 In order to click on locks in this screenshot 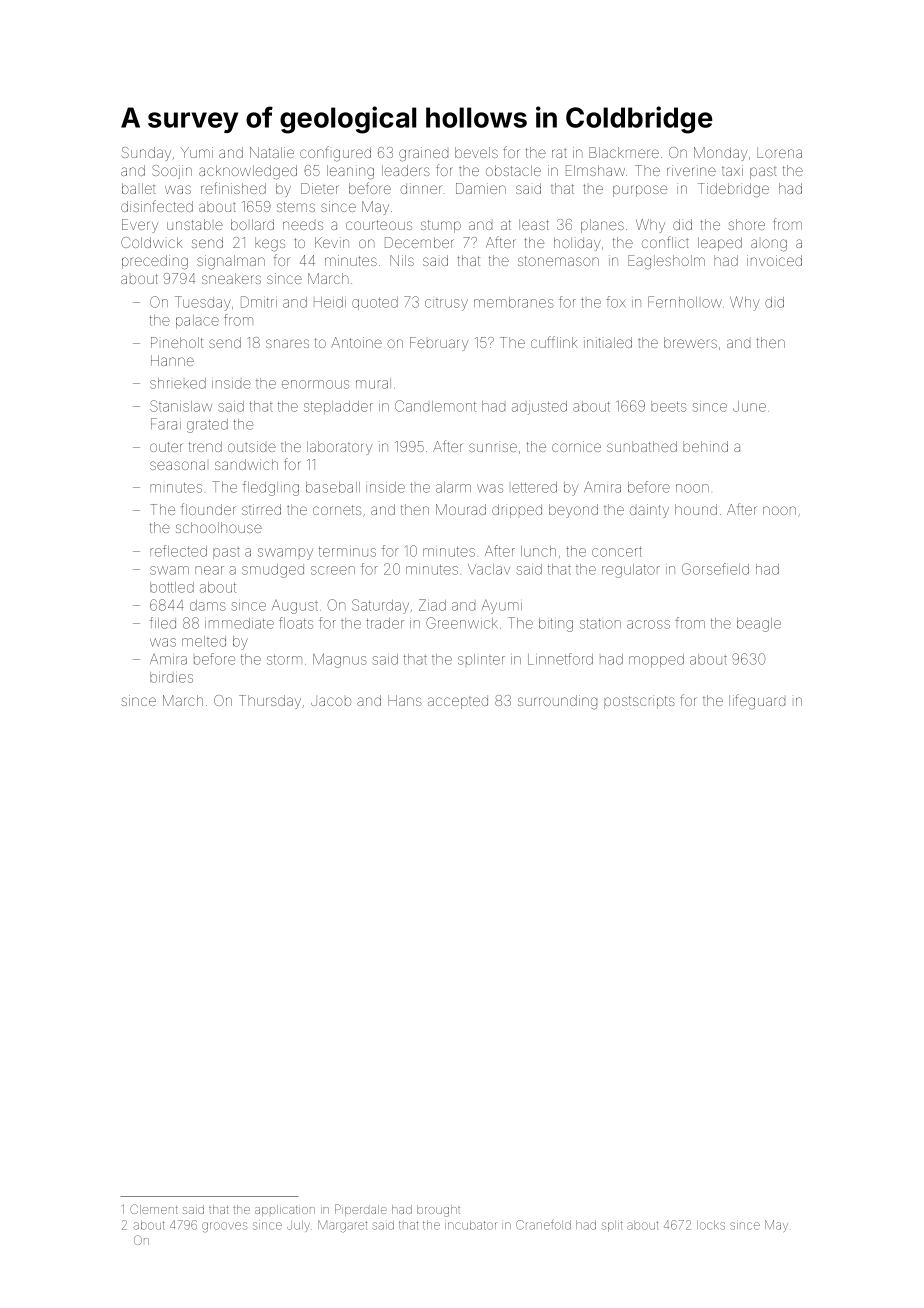, I will do `click(711, 1225)`.
